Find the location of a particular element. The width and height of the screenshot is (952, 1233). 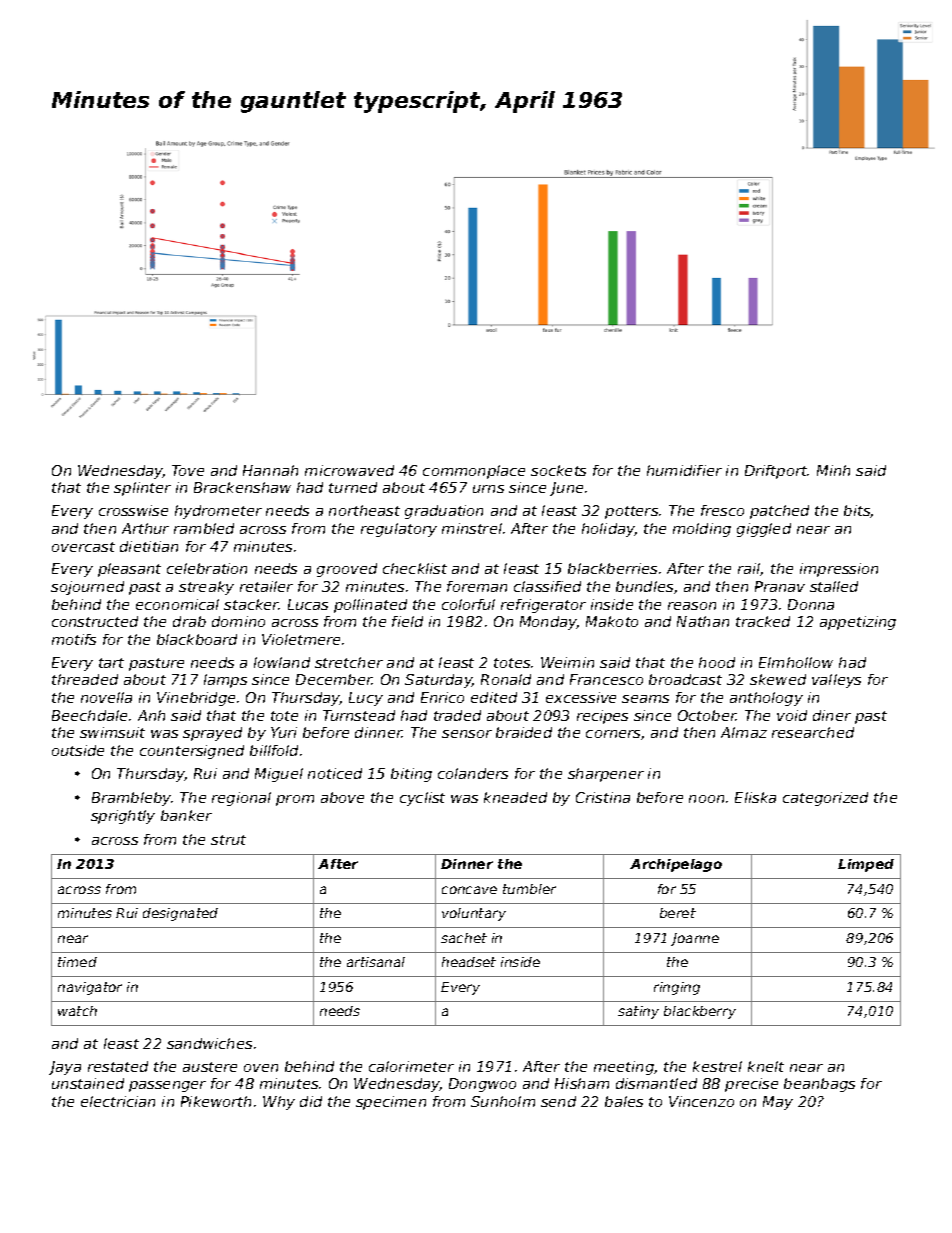

sandwiches is located at coordinates (209, 1043).
